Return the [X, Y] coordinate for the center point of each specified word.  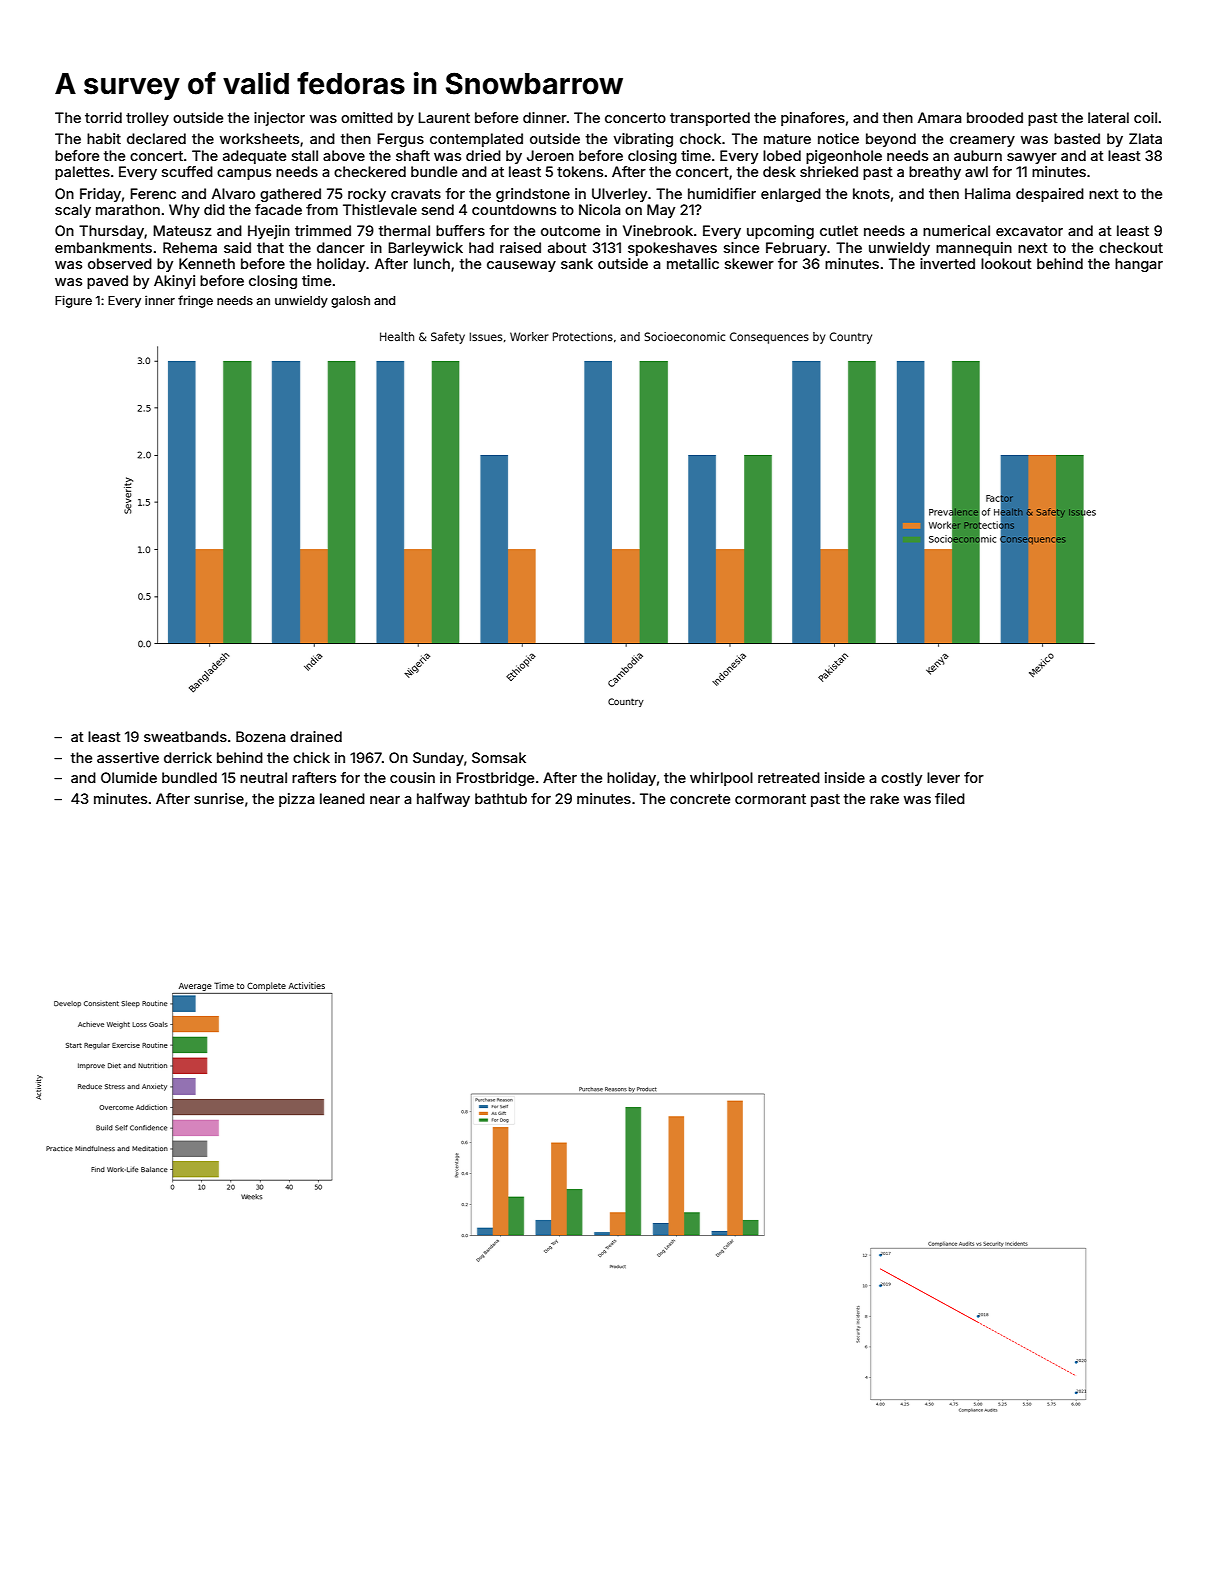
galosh [350, 302]
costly [901, 779]
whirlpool [721, 779]
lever [943, 777]
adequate [254, 157]
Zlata [1145, 138]
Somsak [499, 757]
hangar [1139, 265]
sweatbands [185, 736]
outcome [570, 231]
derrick [188, 757]
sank [577, 263]
